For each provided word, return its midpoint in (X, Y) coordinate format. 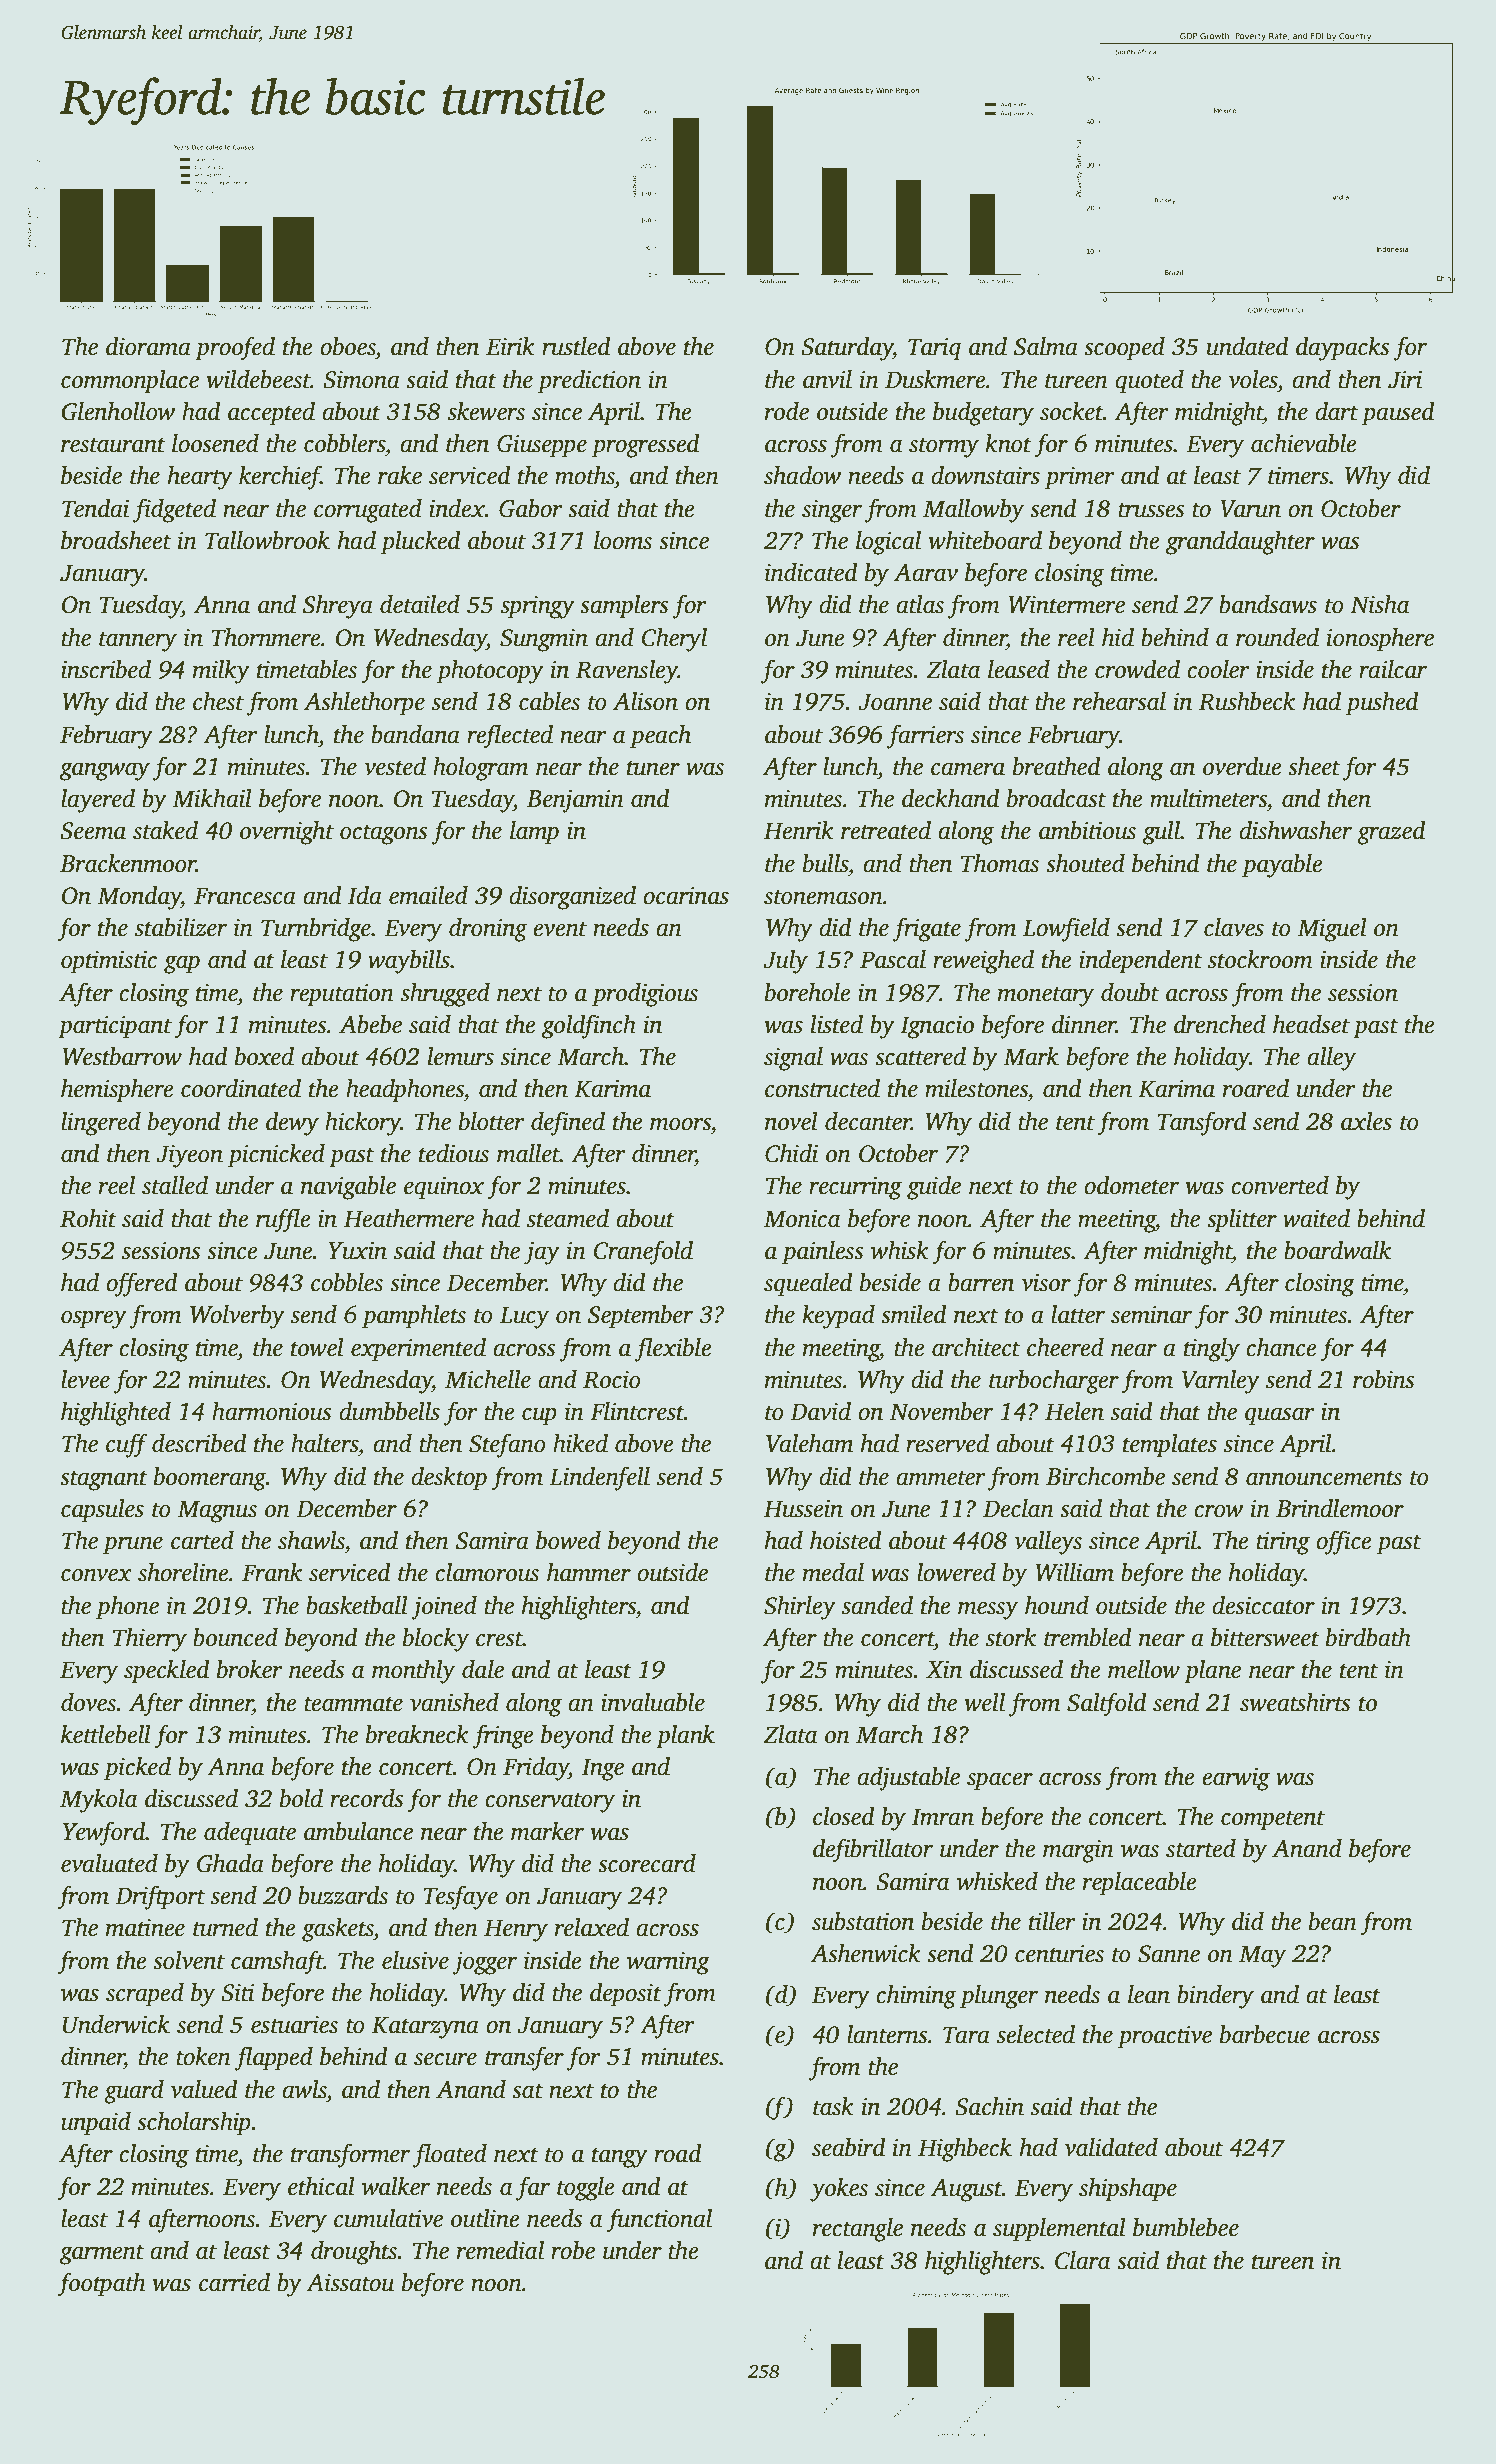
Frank (272, 1572)
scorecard (647, 1863)
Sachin (989, 2106)
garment (102, 2254)
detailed (420, 604)
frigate (927, 929)
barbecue (1265, 2034)
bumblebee (1186, 2227)
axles (1366, 1121)
